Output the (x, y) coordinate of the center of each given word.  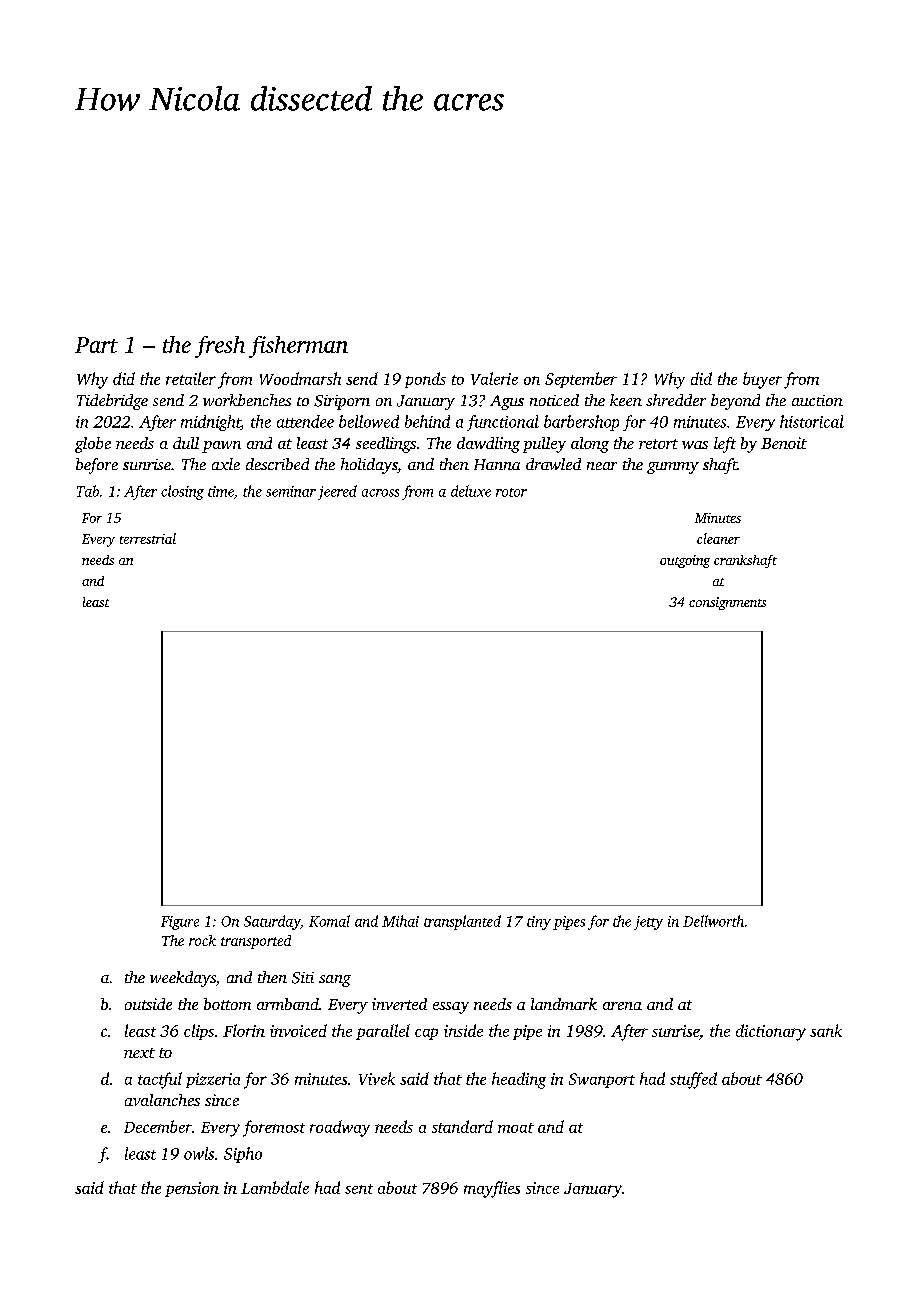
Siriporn (342, 402)
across (380, 493)
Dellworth (713, 921)
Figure (180, 923)
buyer (762, 380)
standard (462, 1126)
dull (186, 443)
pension (192, 1189)
